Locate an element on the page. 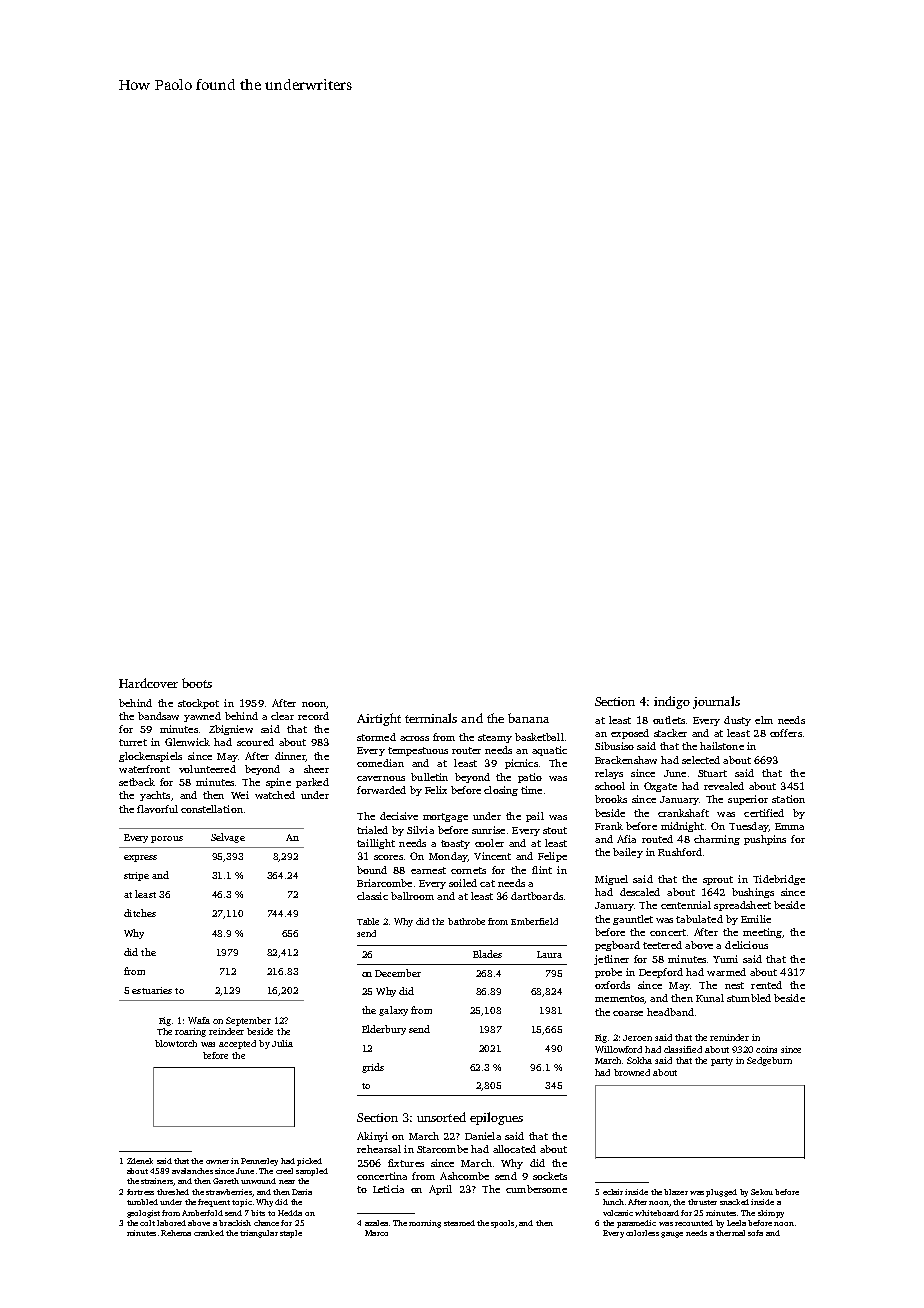 The width and height of the page is (924, 1308). Monday is located at coordinates (448, 857).
